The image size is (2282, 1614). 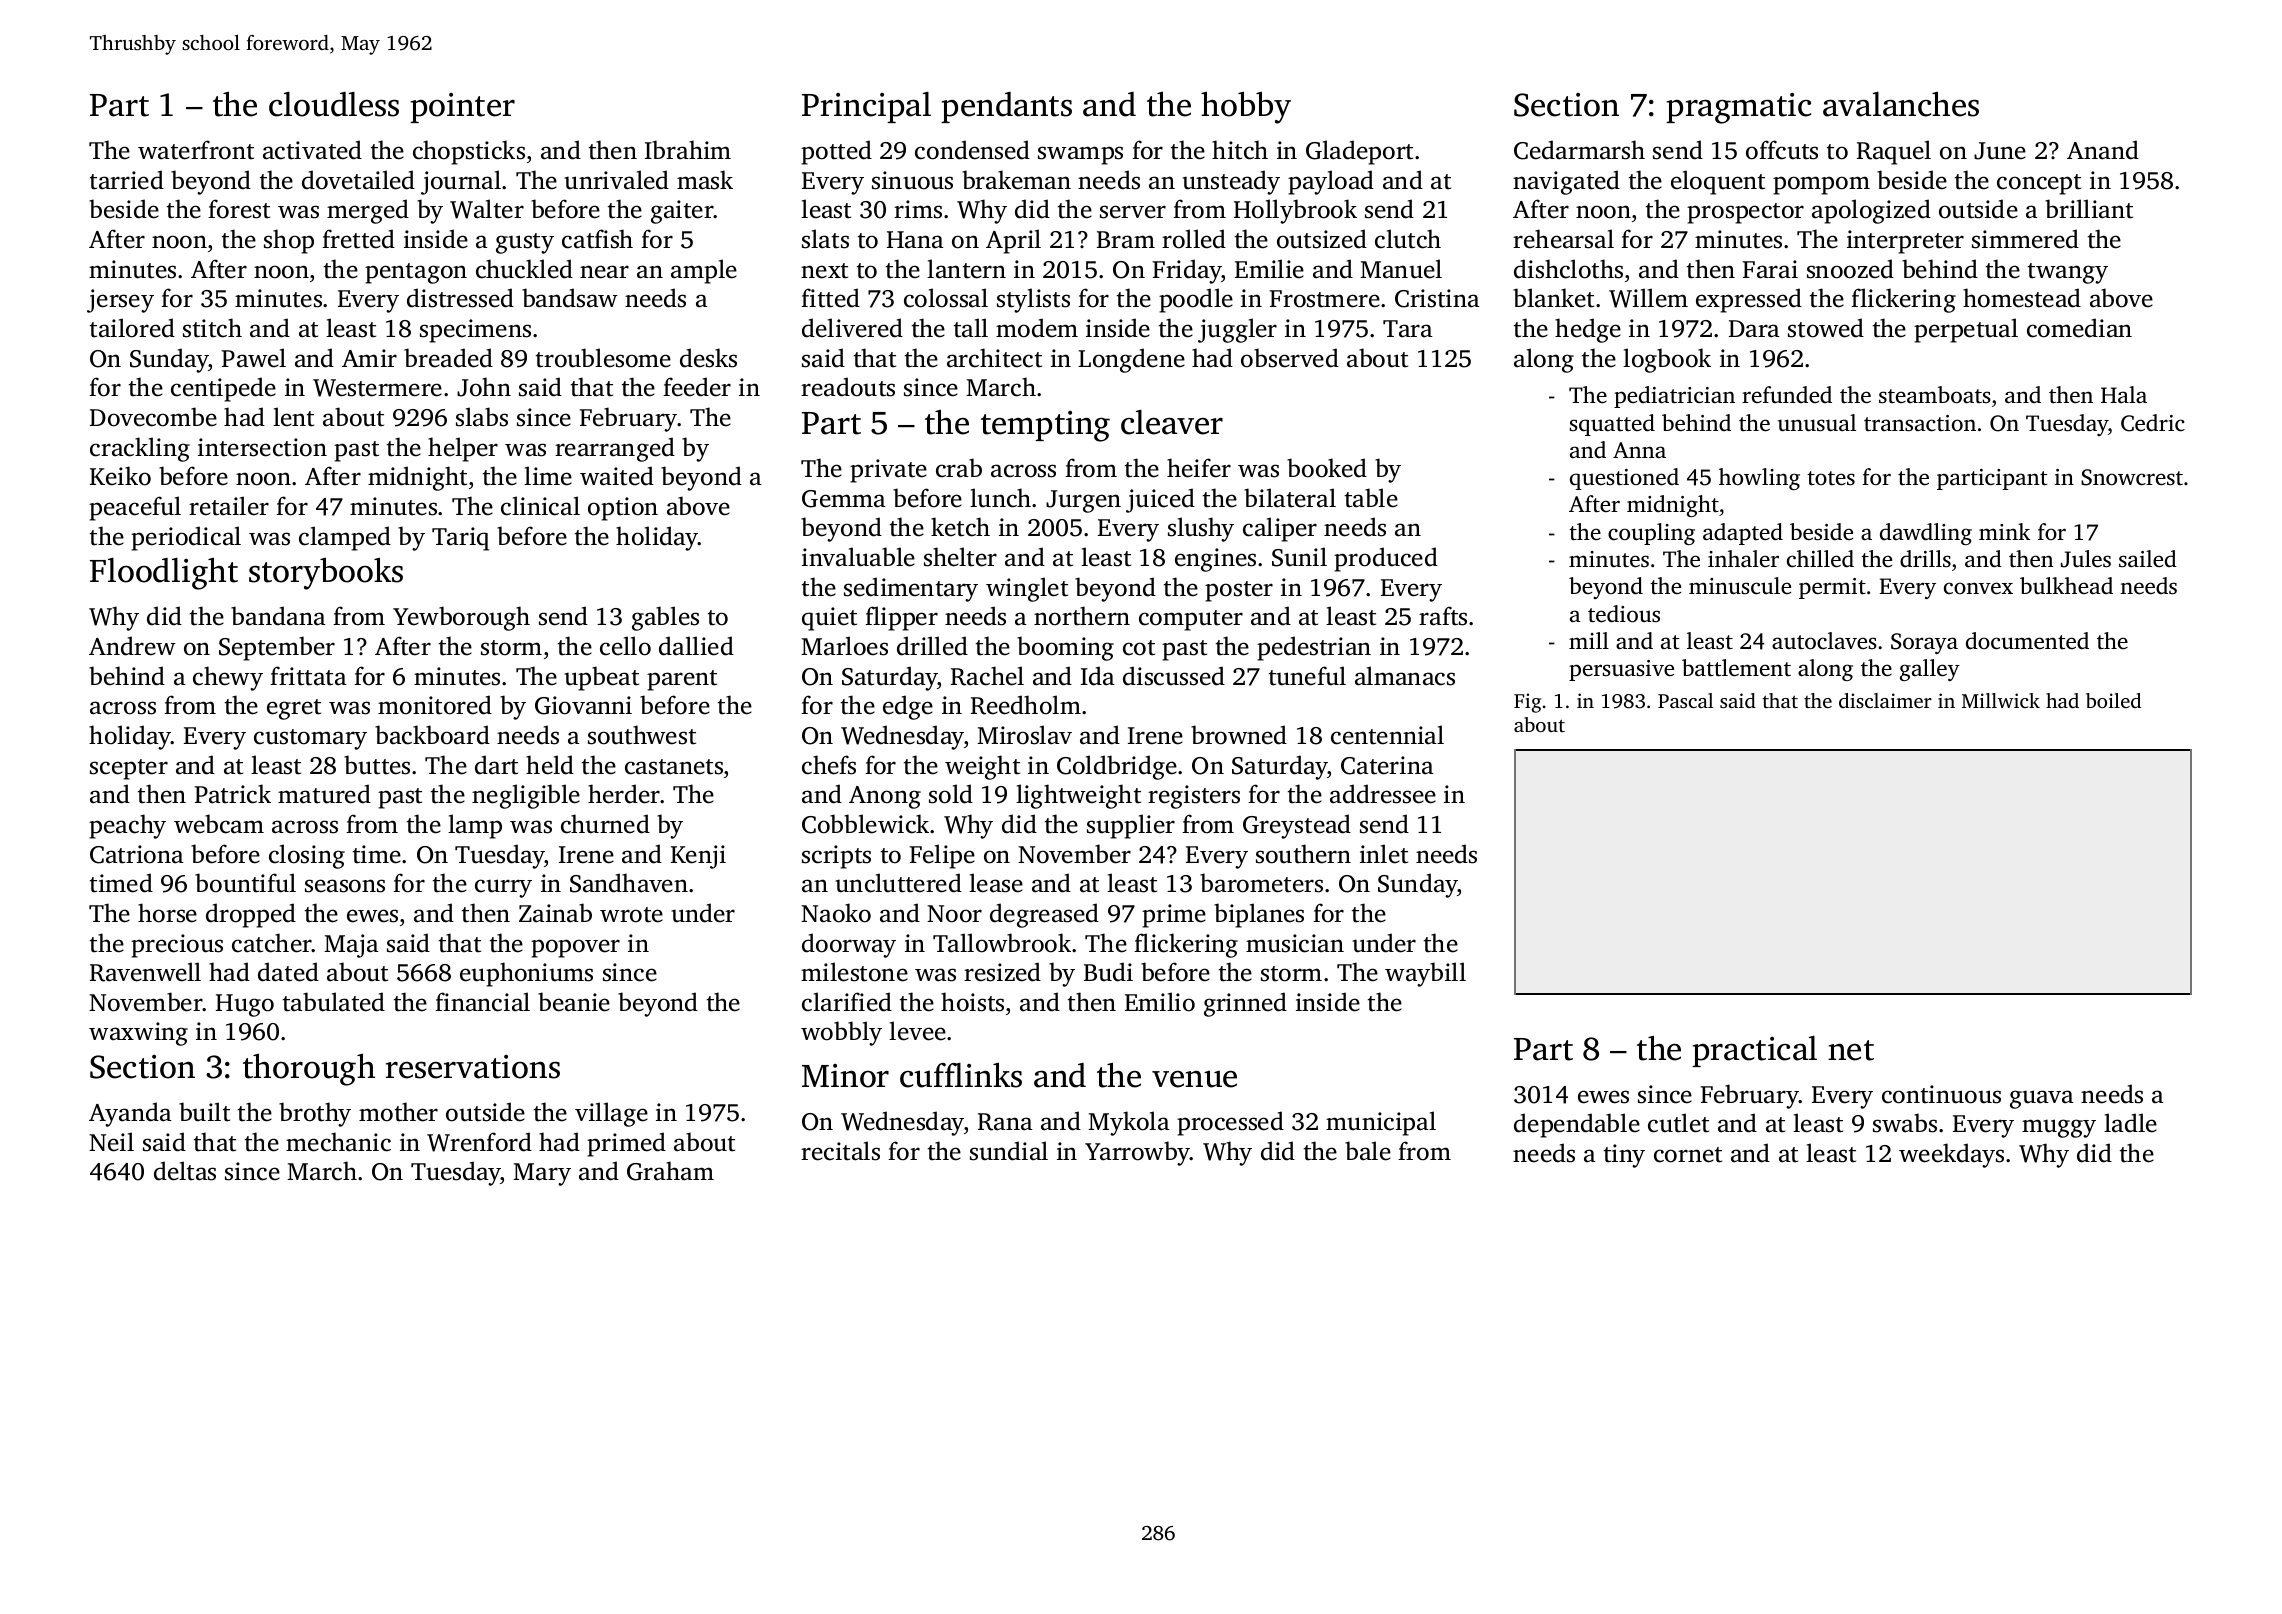 What do you see at coordinates (432, 735) in the screenshot?
I see `backboard` at bounding box center [432, 735].
